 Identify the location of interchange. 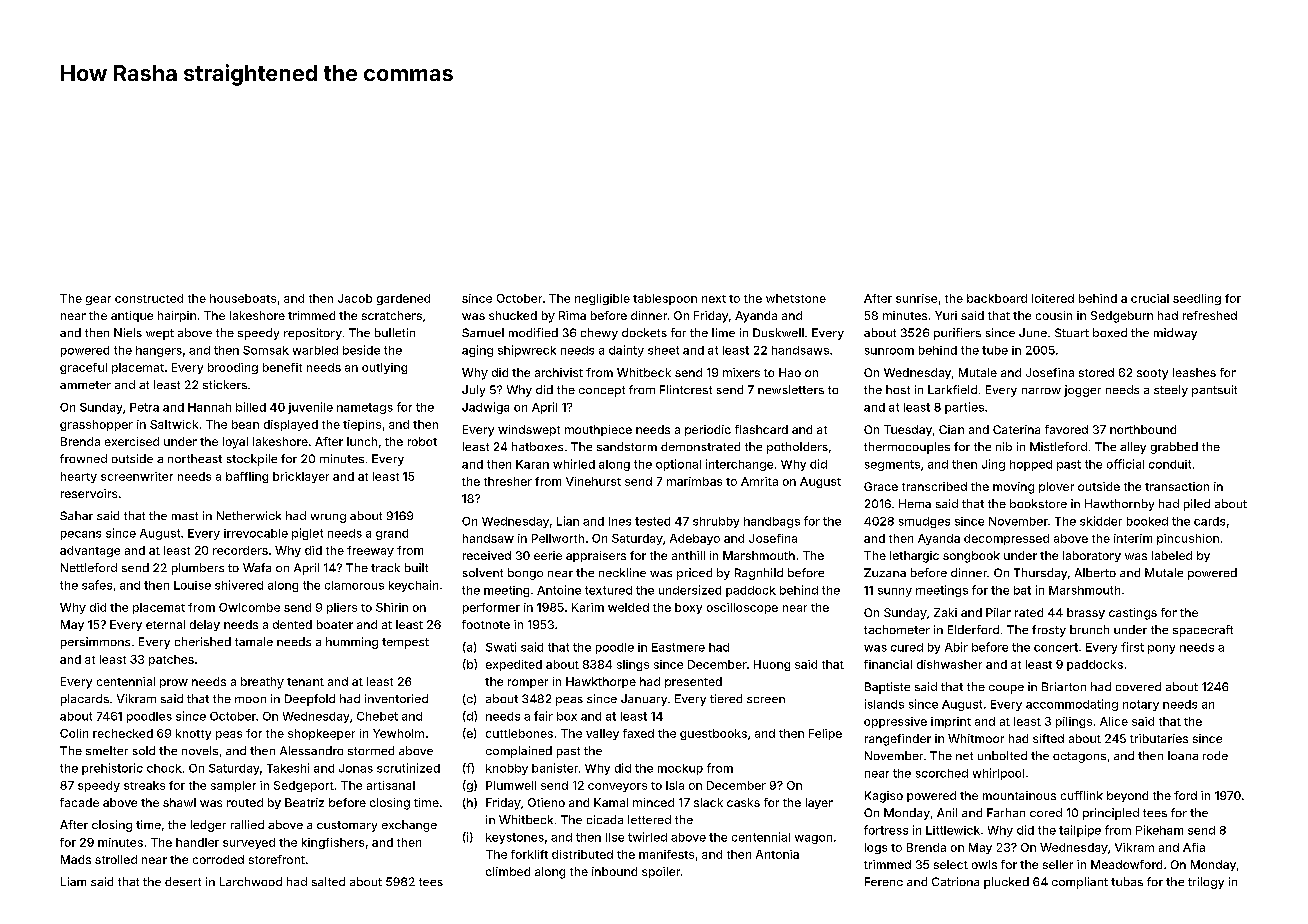
(739, 465).
